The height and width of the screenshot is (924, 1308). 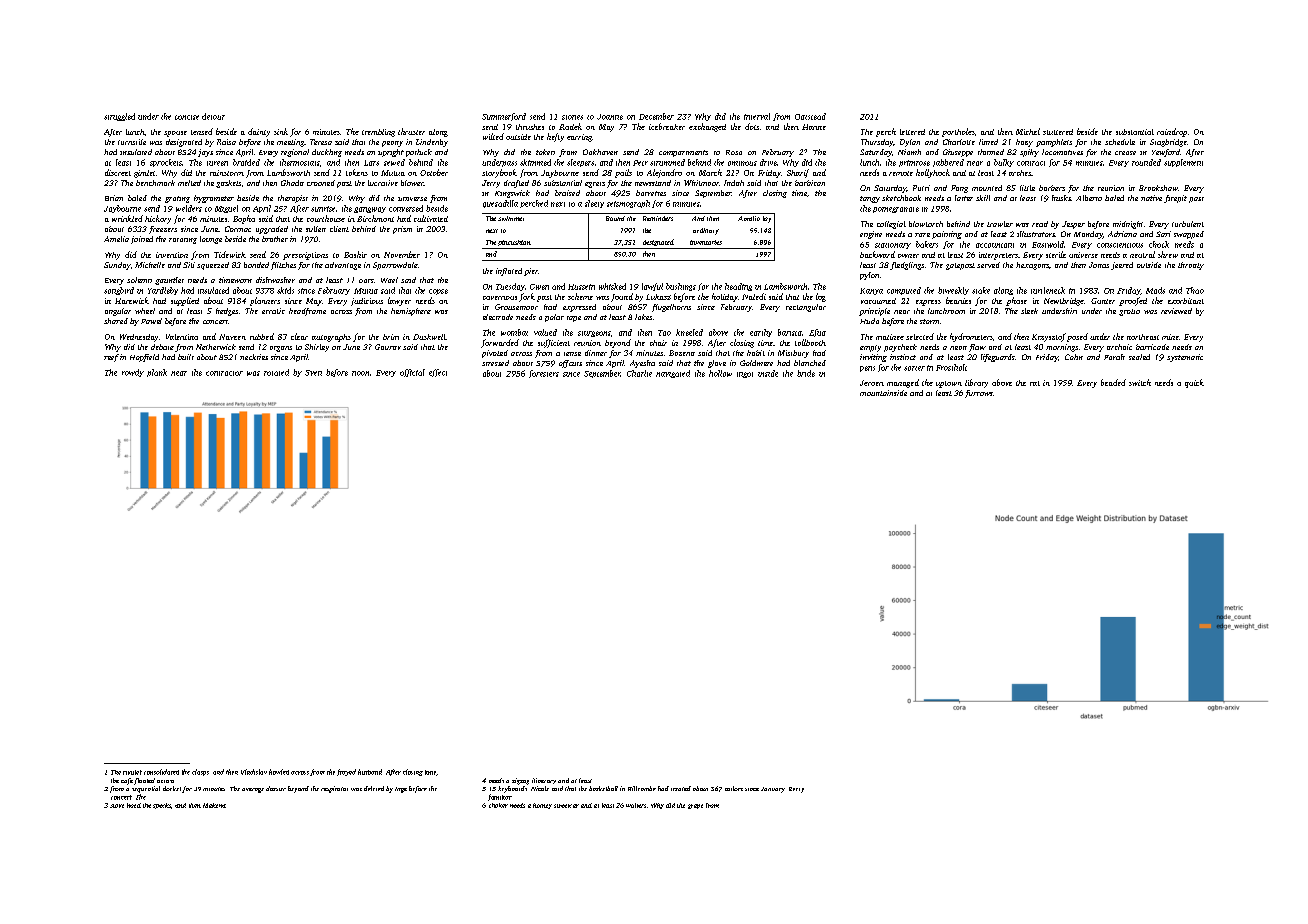 What do you see at coordinates (157, 373) in the screenshot?
I see `plank` at bounding box center [157, 373].
